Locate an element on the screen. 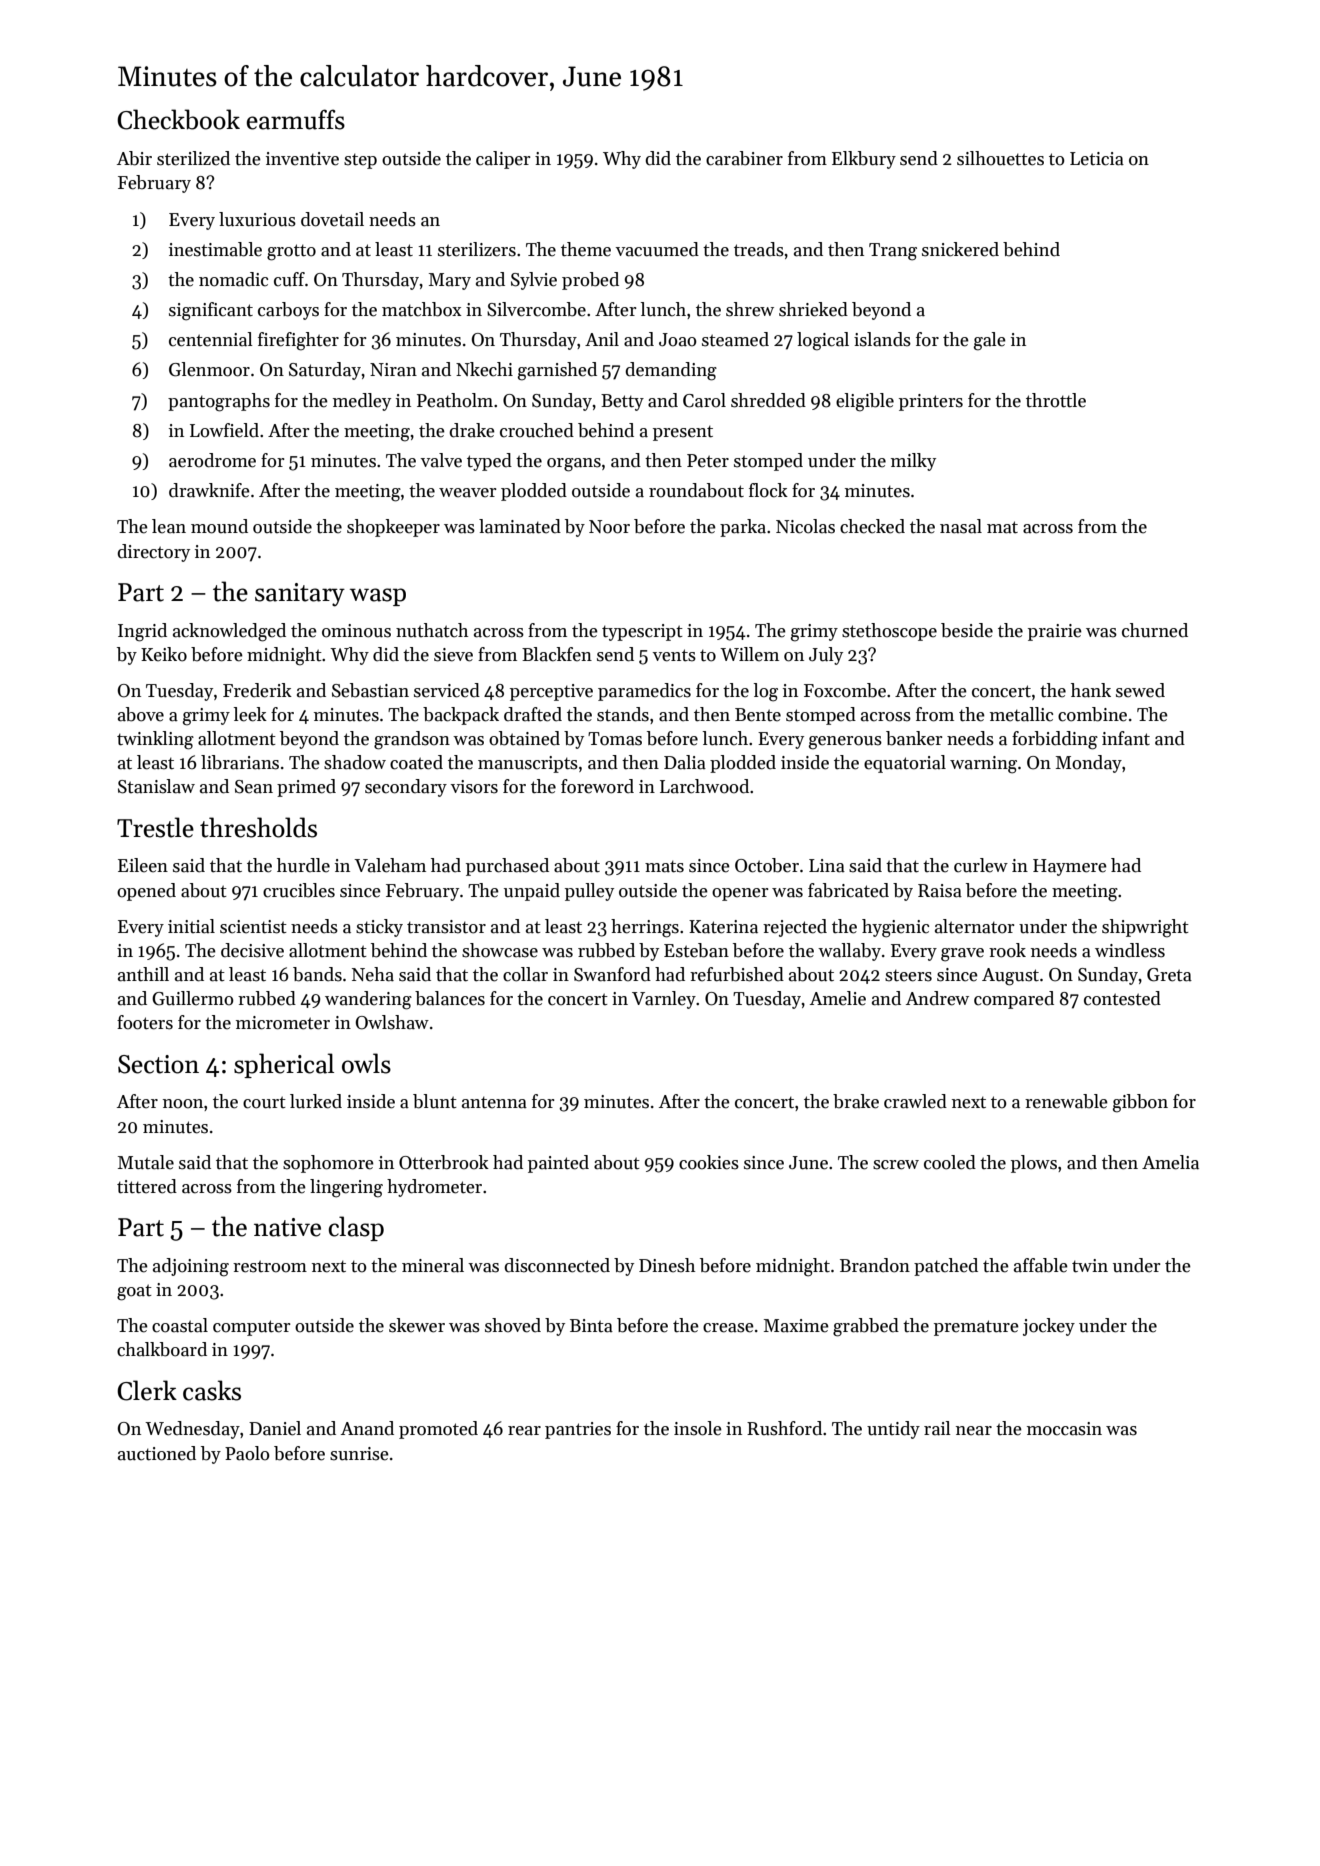  grandson is located at coordinates (412, 740).
